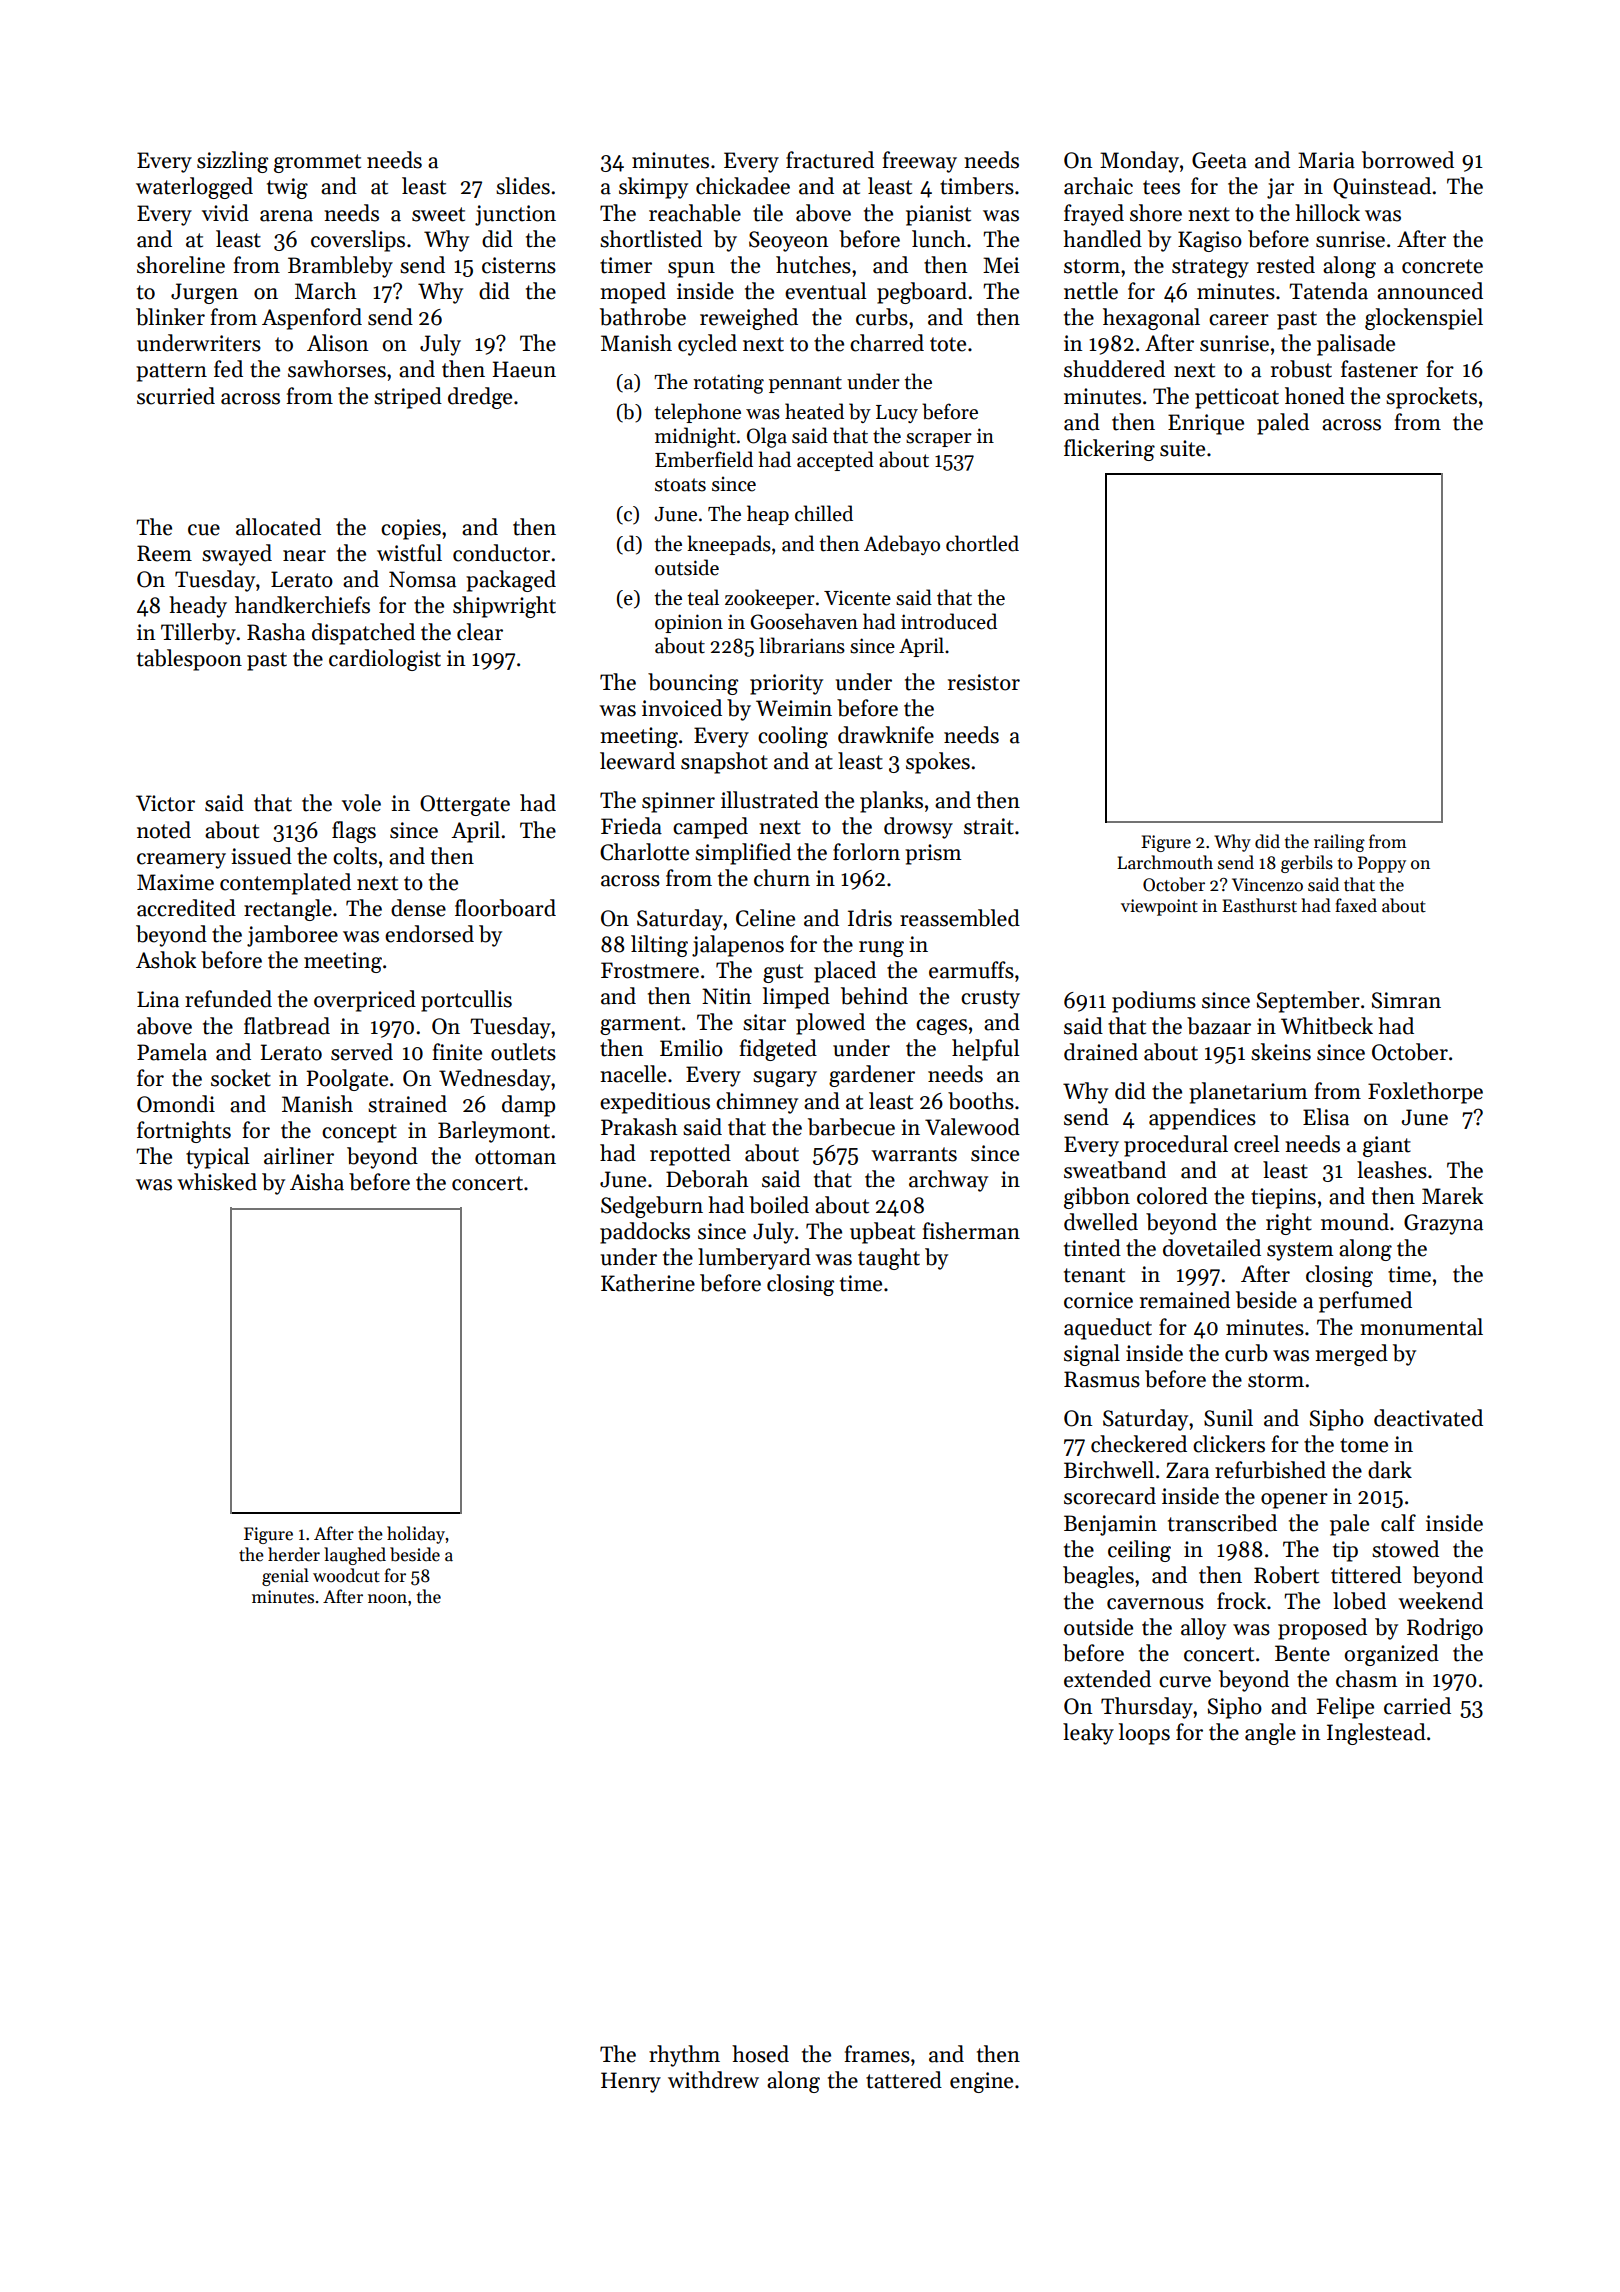 The width and height of the document is (1620, 2292). I want to click on drowsy, so click(918, 828).
